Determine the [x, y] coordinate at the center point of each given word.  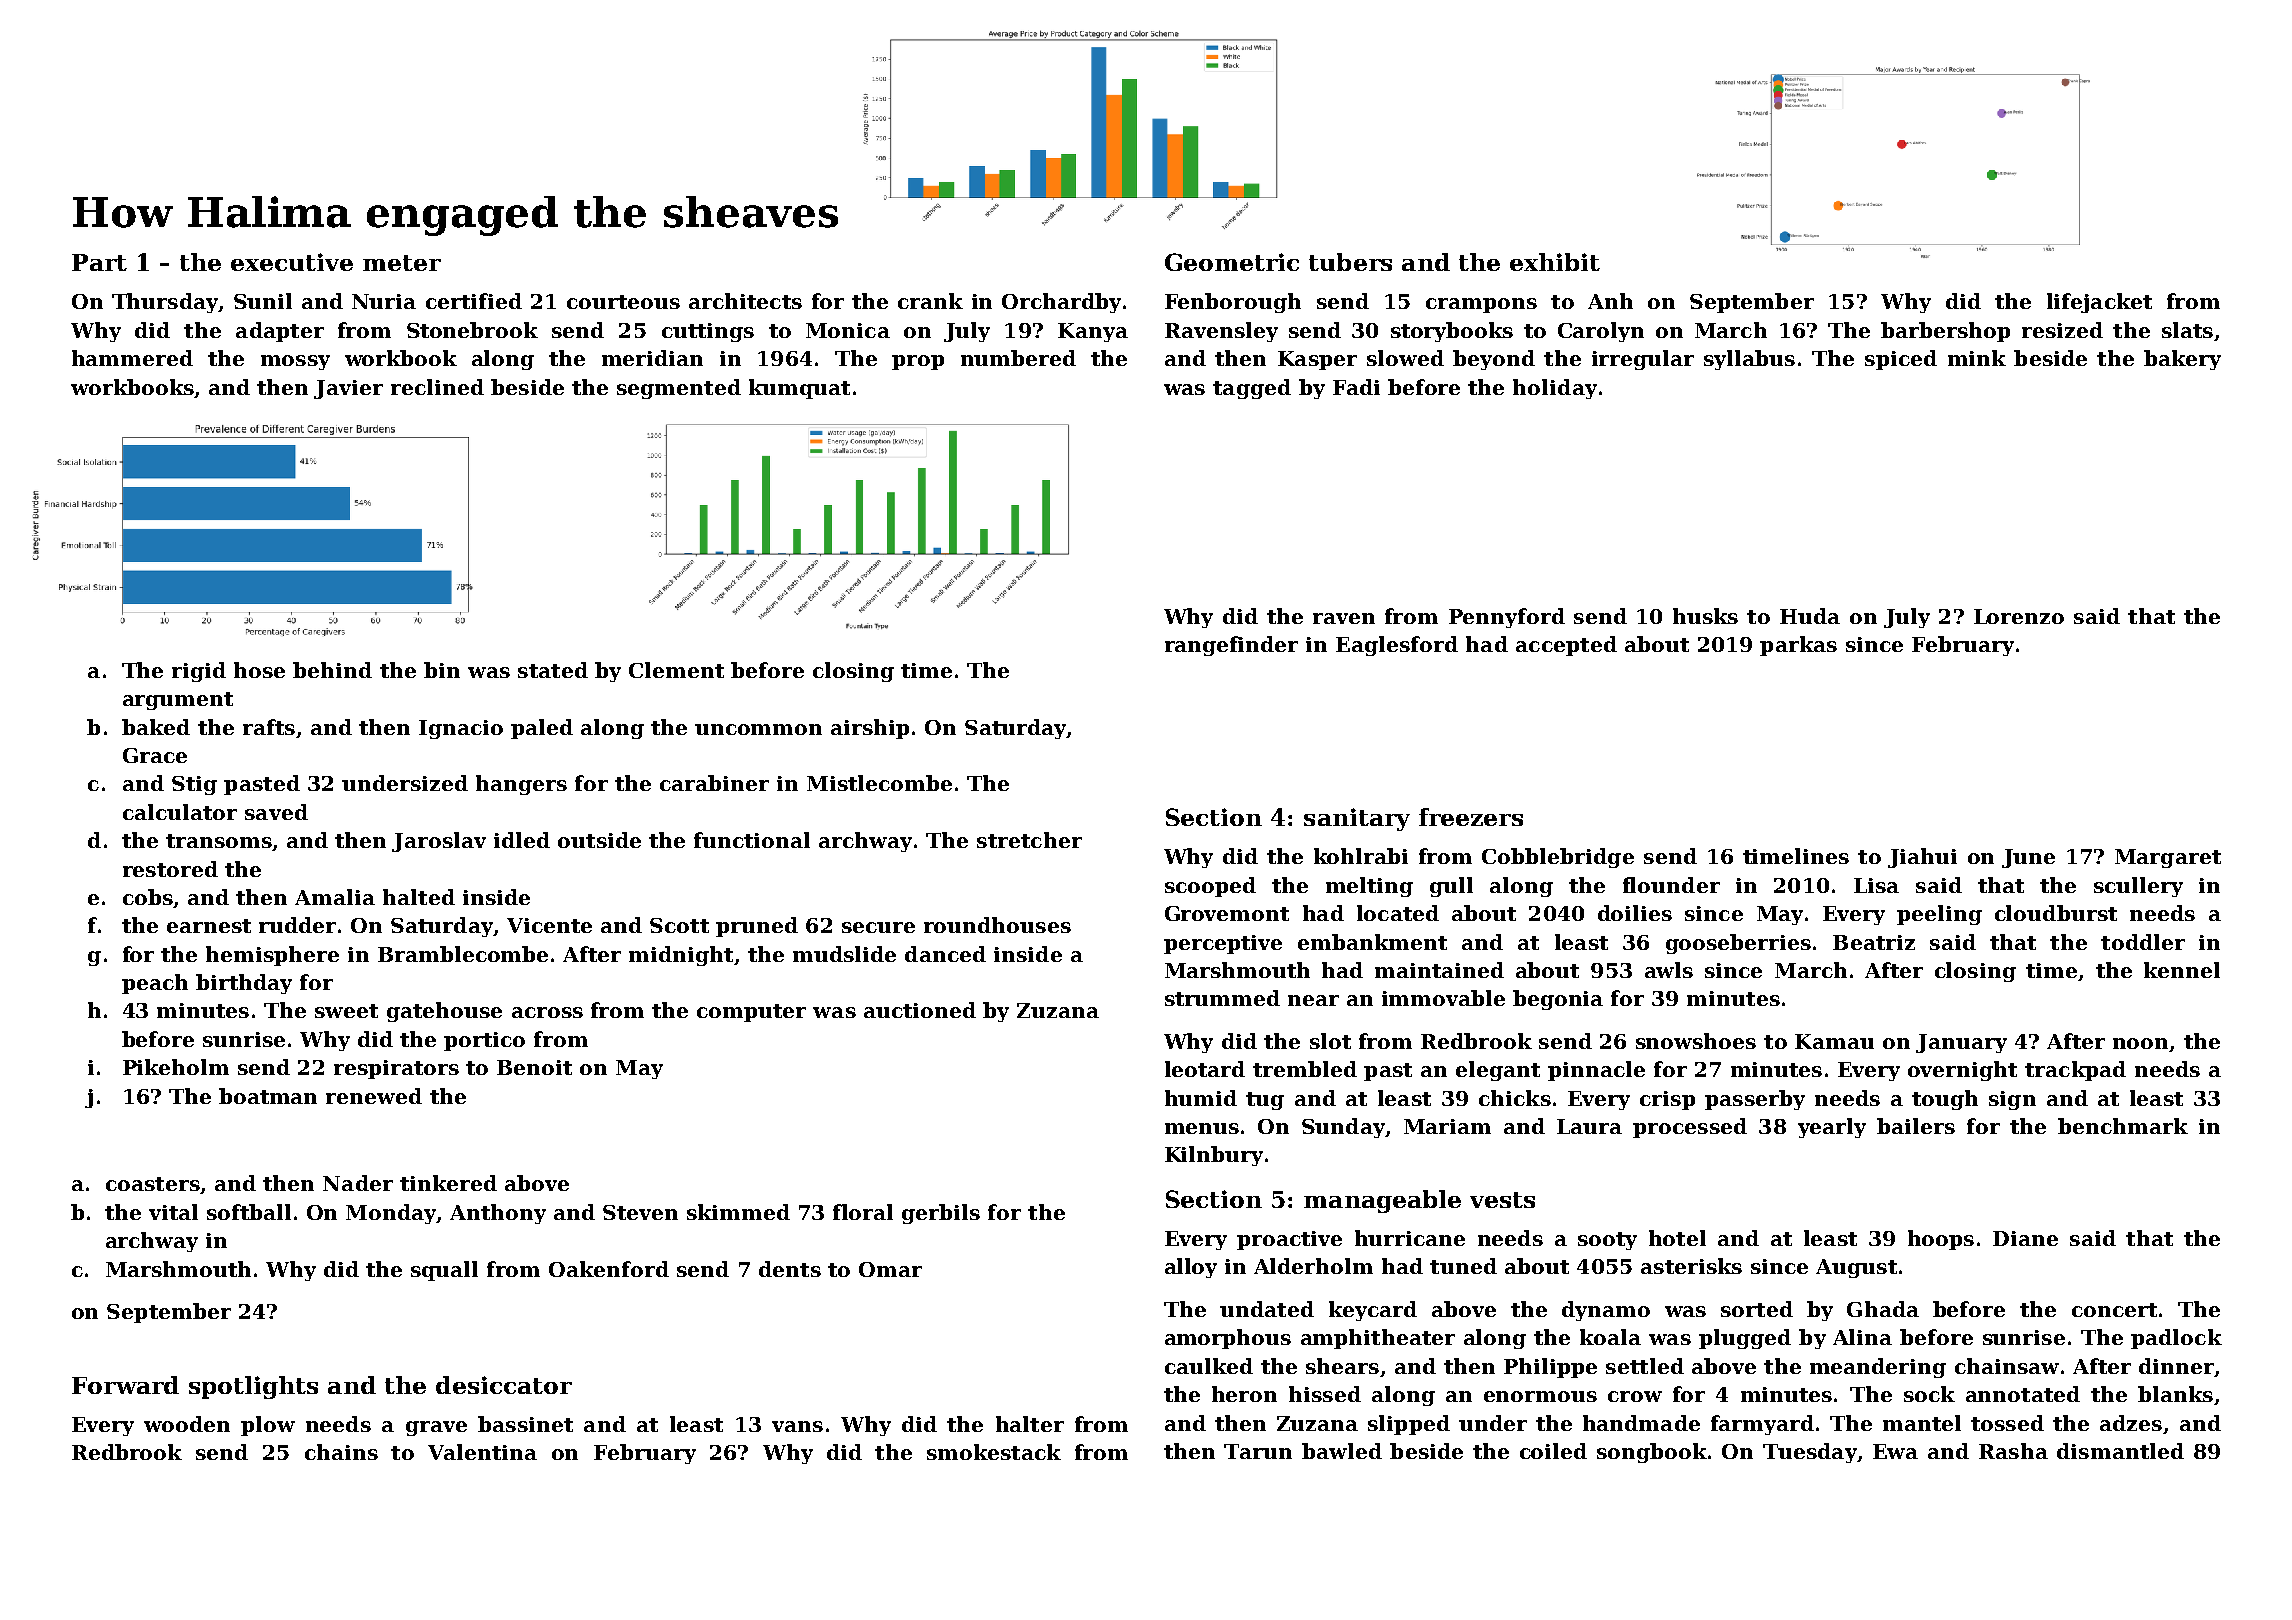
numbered [1018, 358]
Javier [348, 389]
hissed [1325, 1394]
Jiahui [1922, 858]
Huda [1810, 616]
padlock [2176, 1339]
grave [436, 1428]
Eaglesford [1397, 646]
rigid [199, 672]
